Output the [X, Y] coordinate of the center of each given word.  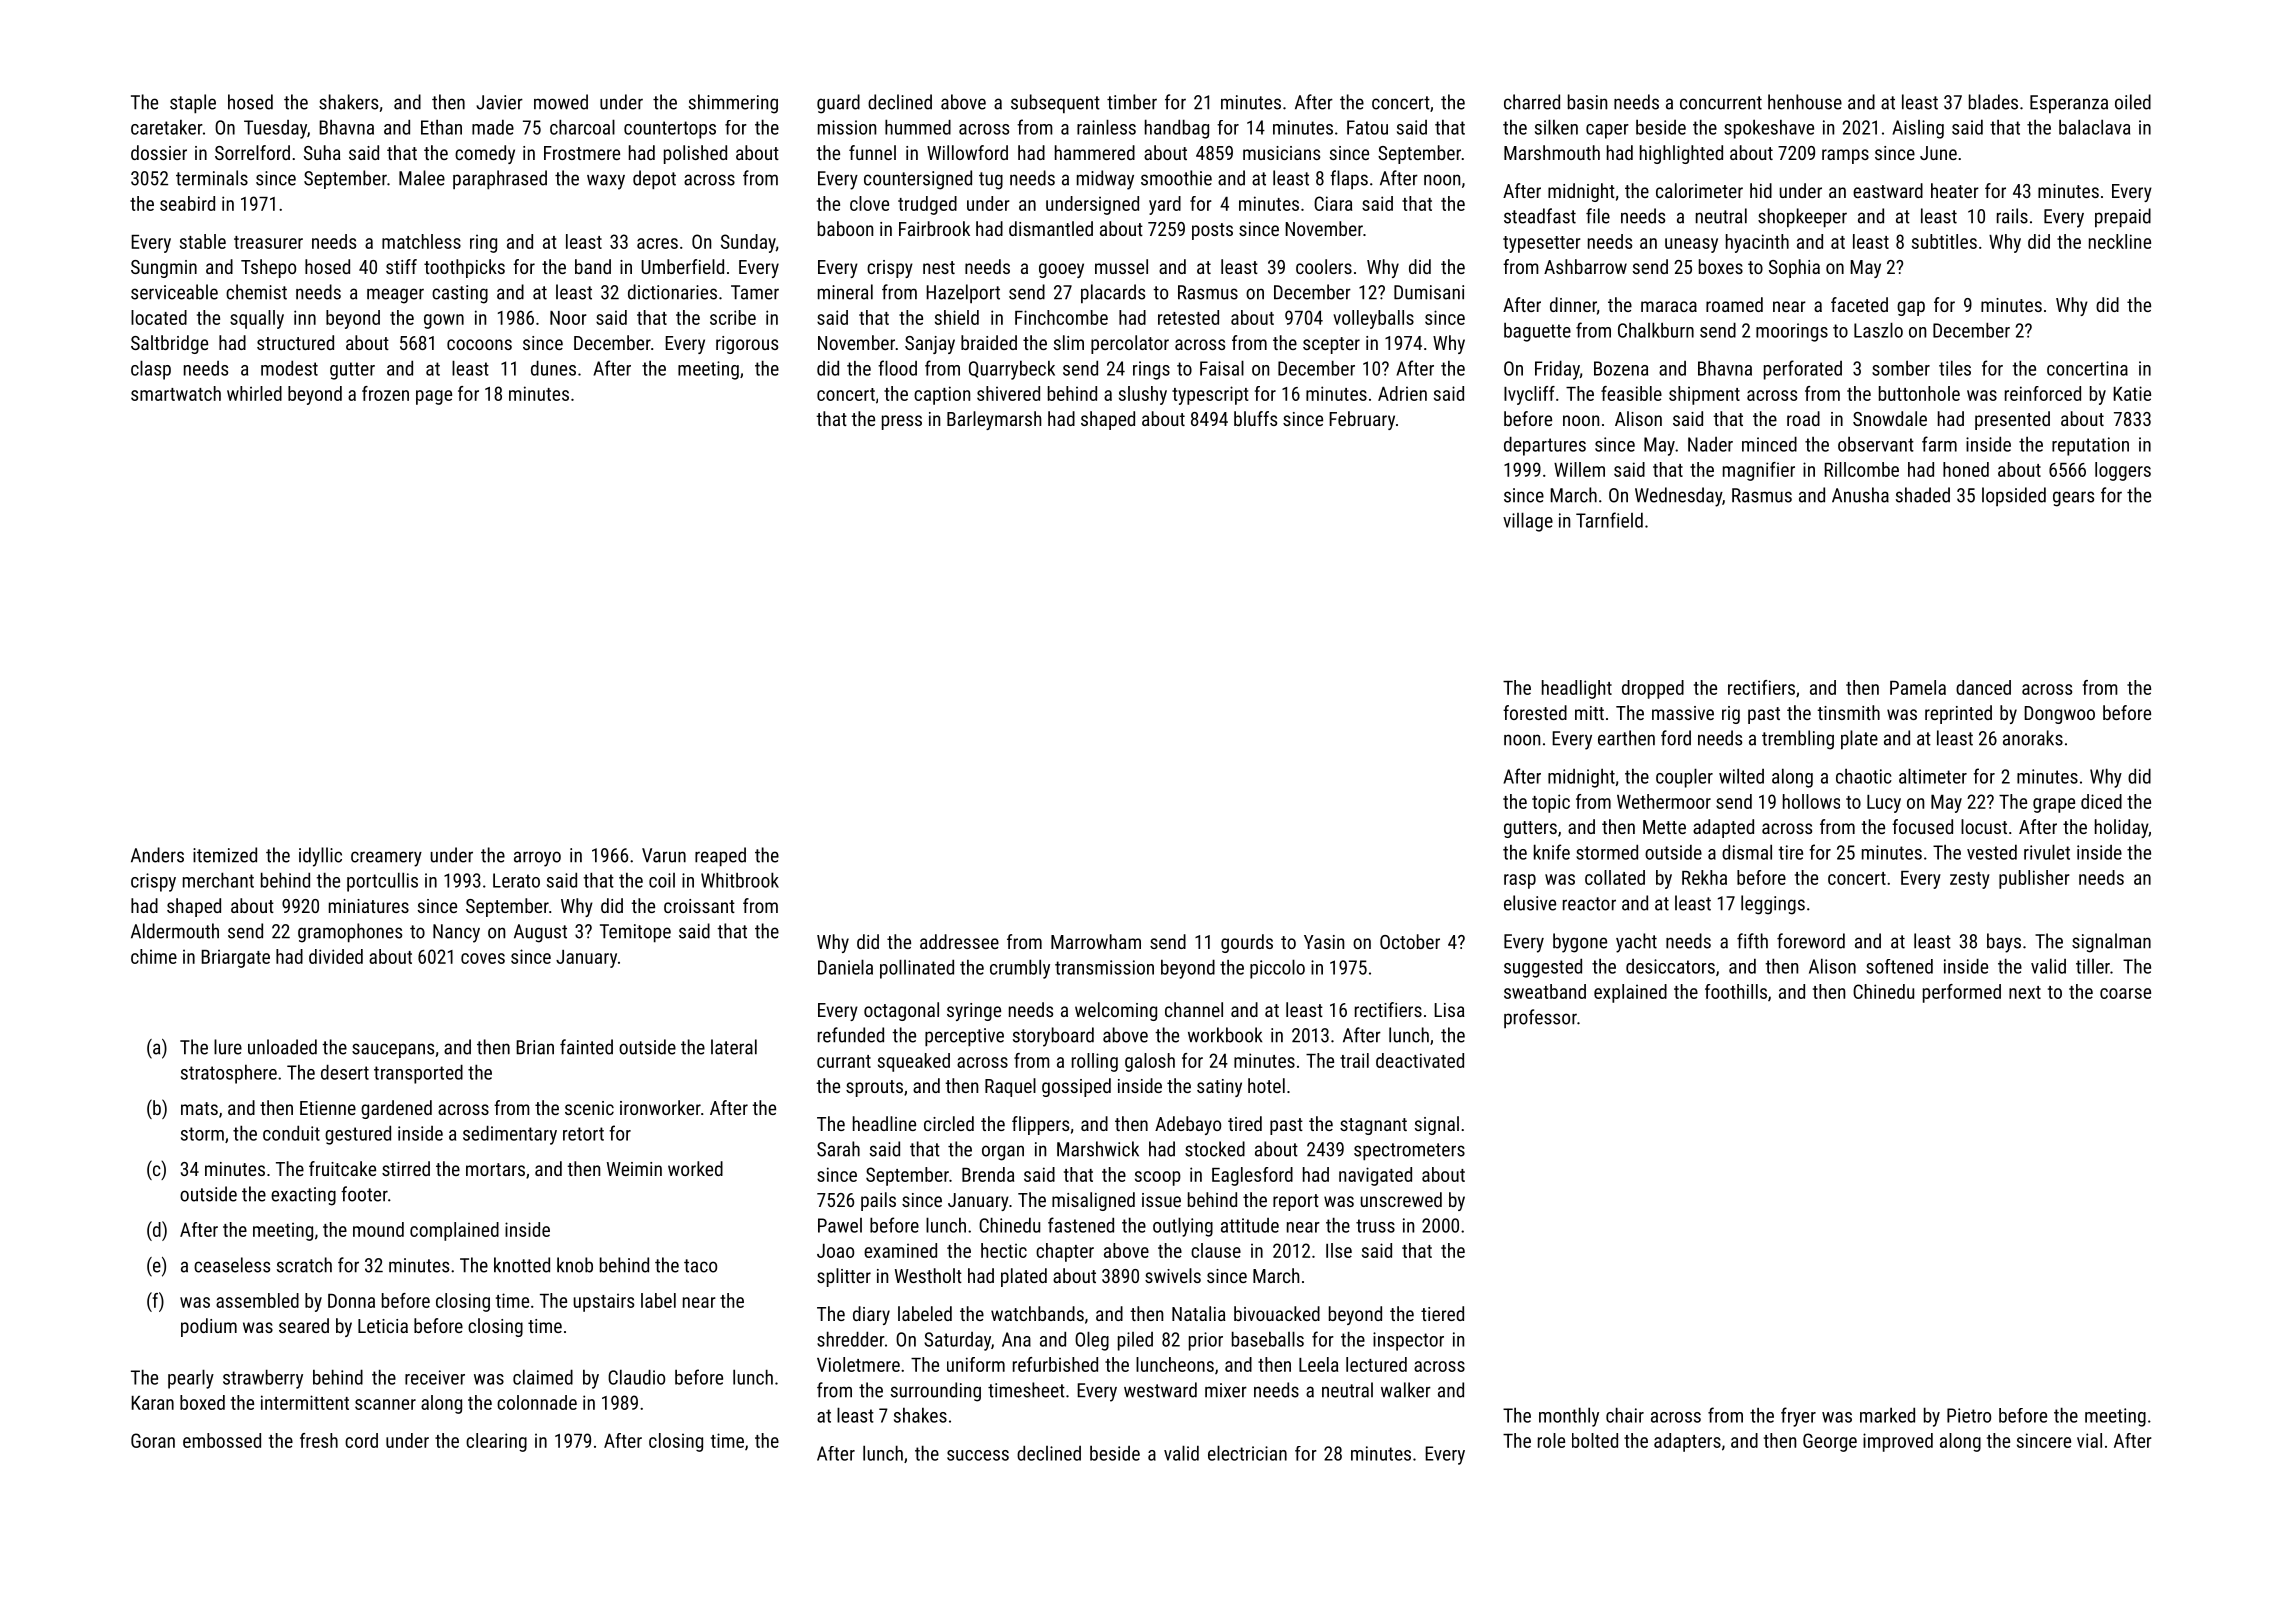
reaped [720, 857]
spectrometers [1409, 1152]
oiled [2133, 102]
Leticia [383, 1326]
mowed [561, 102]
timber [1132, 102]
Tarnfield [1609, 520]
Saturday [957, 1341]
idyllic [320, 857]
